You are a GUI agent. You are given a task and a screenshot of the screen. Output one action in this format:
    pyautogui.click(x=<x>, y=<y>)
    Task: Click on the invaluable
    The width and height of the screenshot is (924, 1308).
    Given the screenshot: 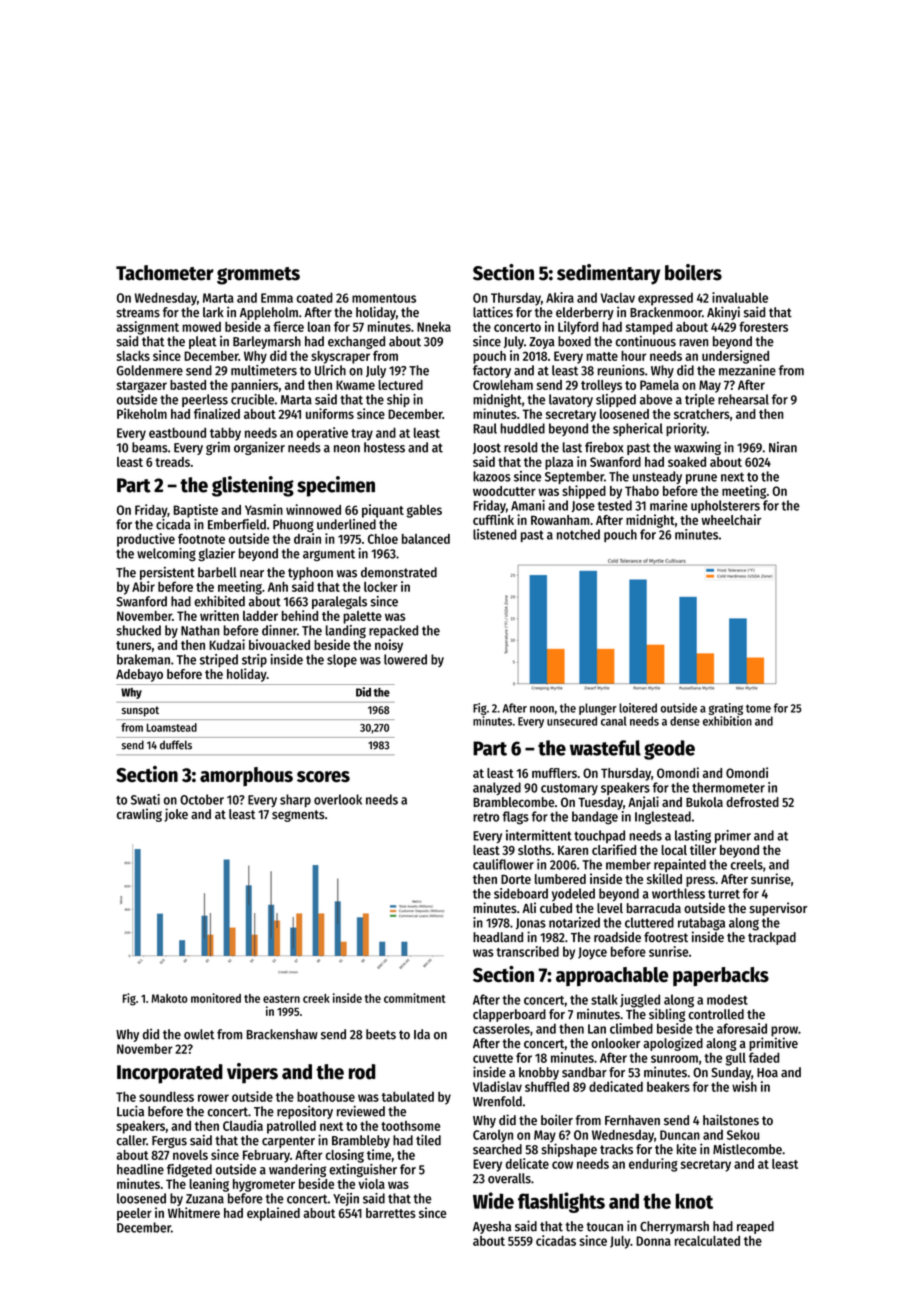 What is the action you would take?
    pyautogui.click(x=740, y=297)
